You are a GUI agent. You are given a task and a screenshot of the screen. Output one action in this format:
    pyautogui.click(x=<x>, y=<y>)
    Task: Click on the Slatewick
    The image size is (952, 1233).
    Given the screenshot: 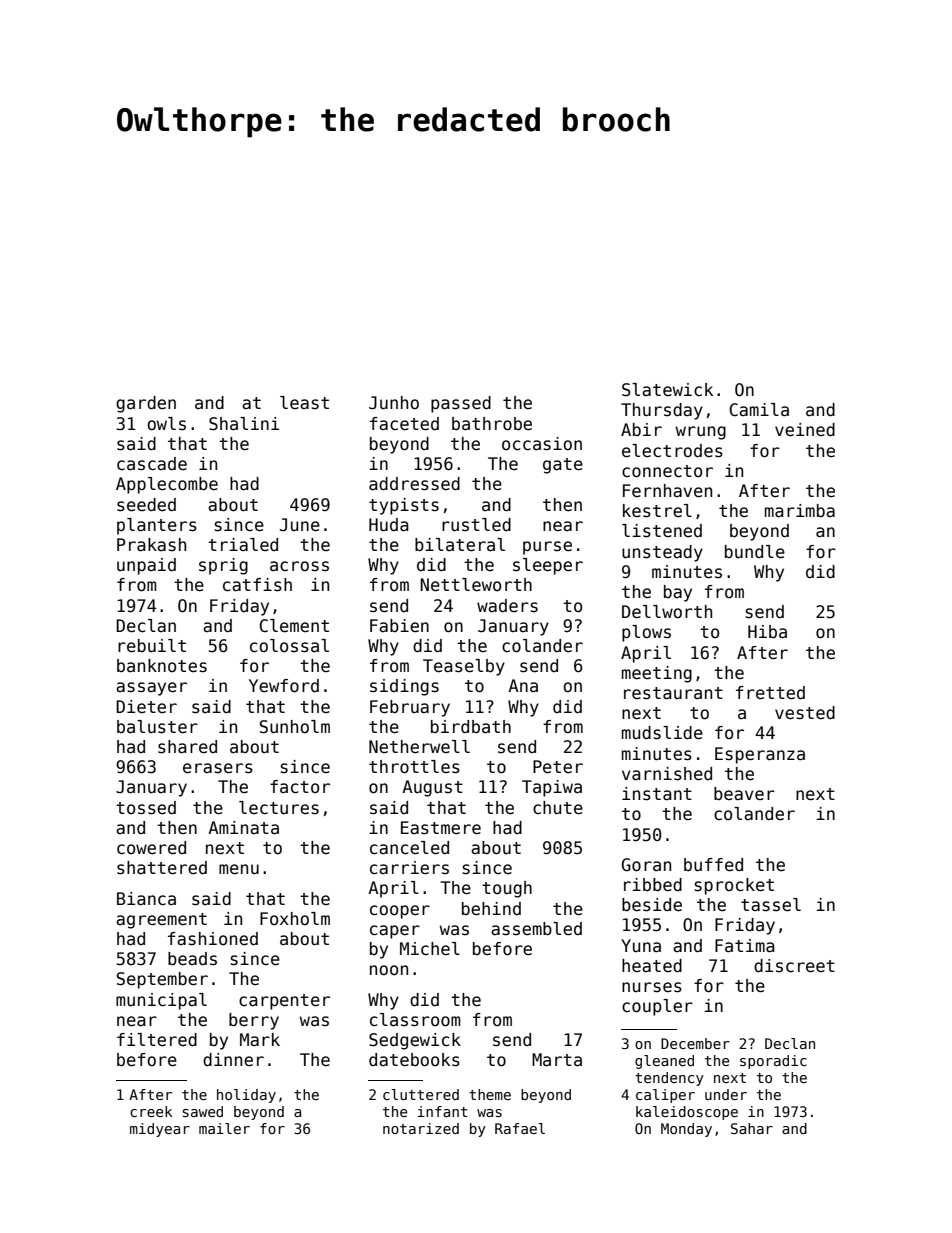 What is the action you would take?
    pyautogui.click(x=667, y=389)
